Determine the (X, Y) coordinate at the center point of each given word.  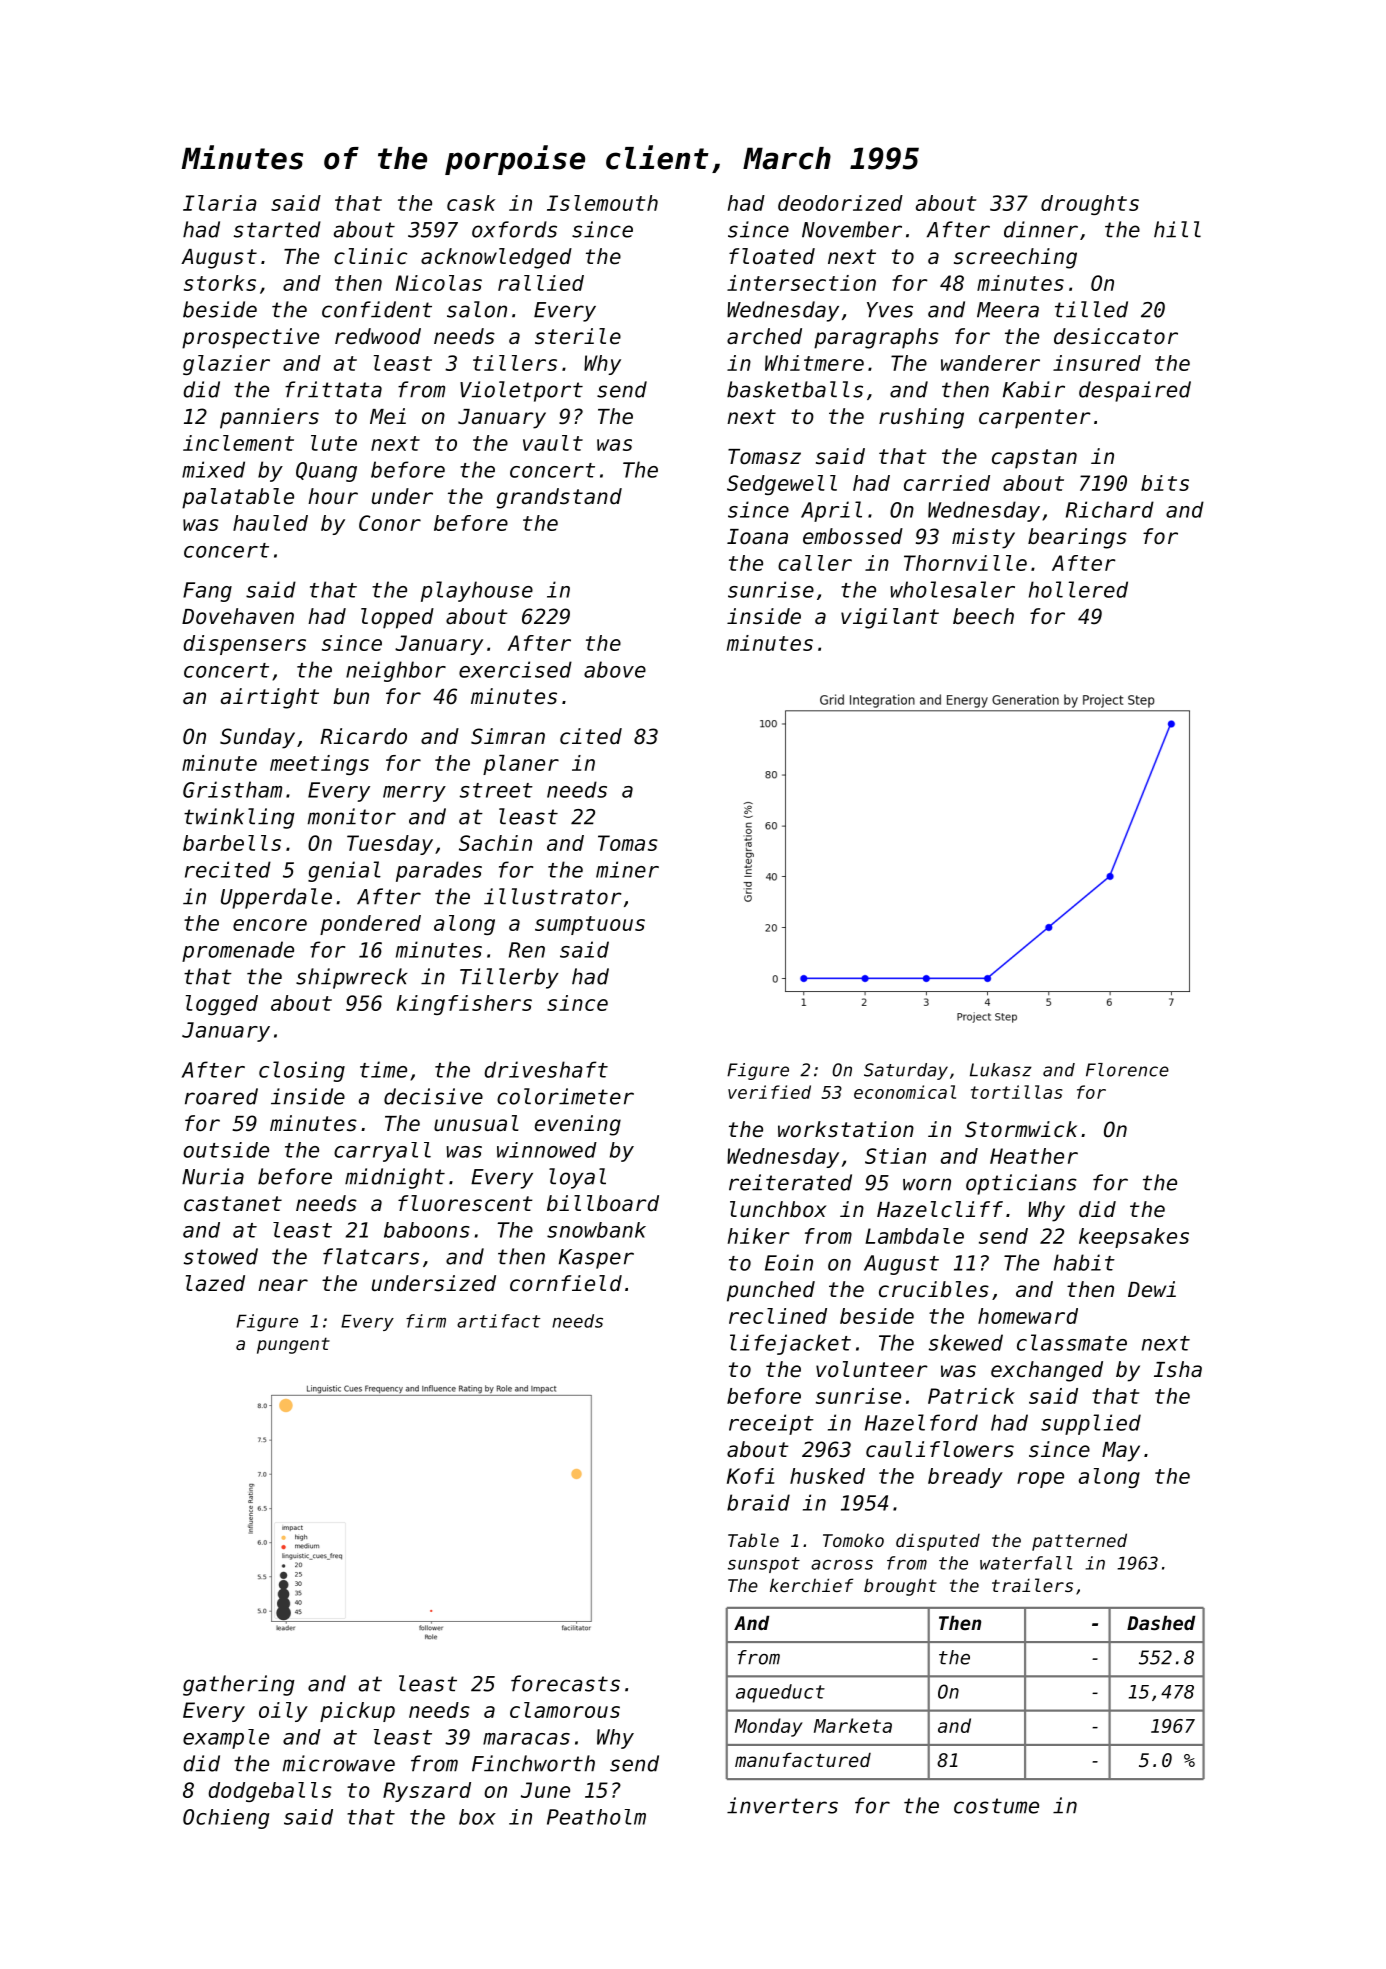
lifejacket (790, 1344)
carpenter (1035, 419)
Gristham (232, 789)
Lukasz (1001, 1070)
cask (471, 203)
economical (905, 1092)
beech (983, 616)
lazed (215, 1283)
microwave (339, 1763)
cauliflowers (940, 1449)
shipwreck (352, 978)
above (615, 669)
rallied (541, 283)
